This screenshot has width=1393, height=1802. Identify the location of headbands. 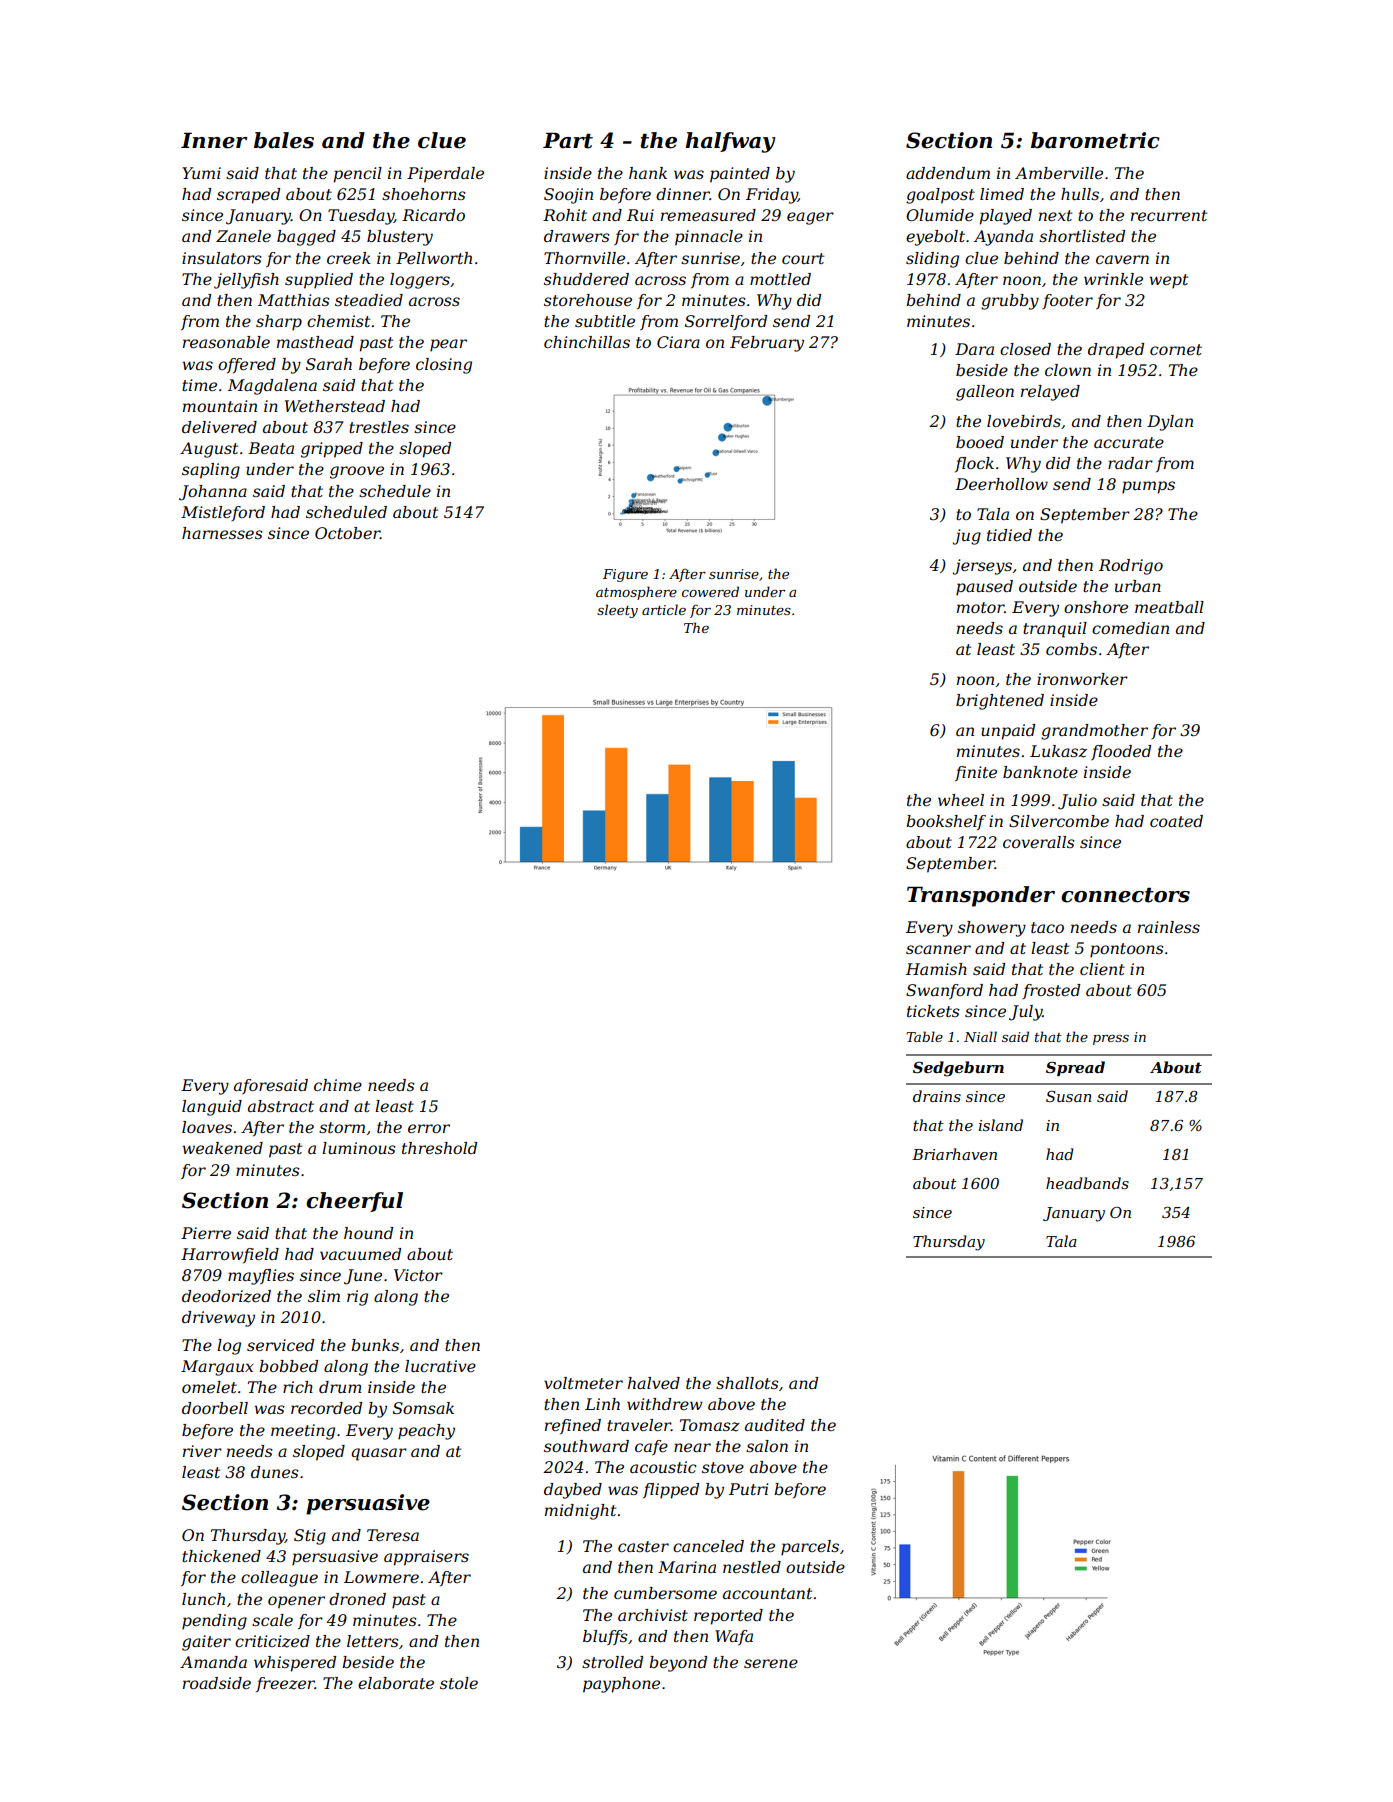
(1087, 1183).
